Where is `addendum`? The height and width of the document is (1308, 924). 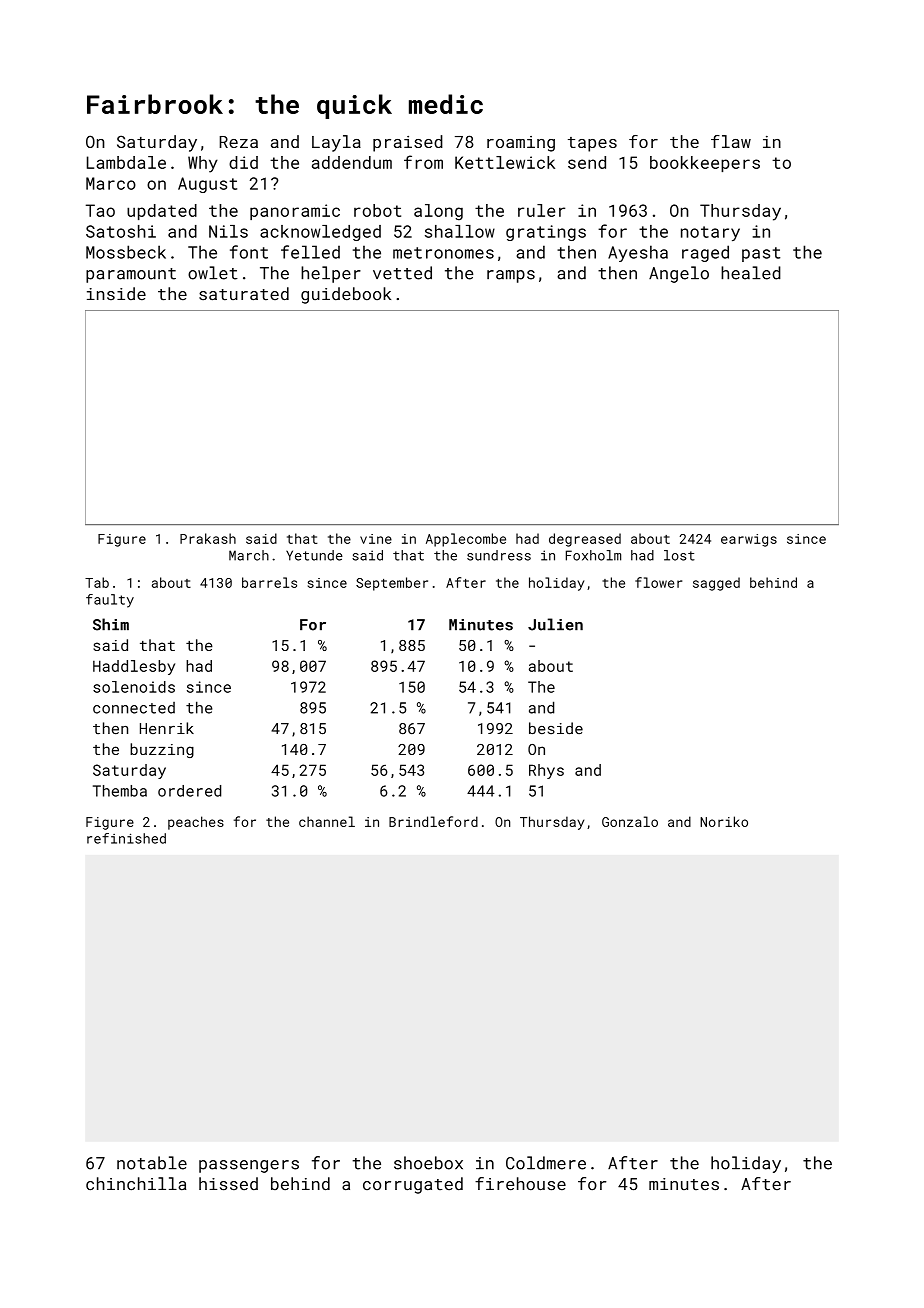
addendum is located at coordinates (352, 162).
